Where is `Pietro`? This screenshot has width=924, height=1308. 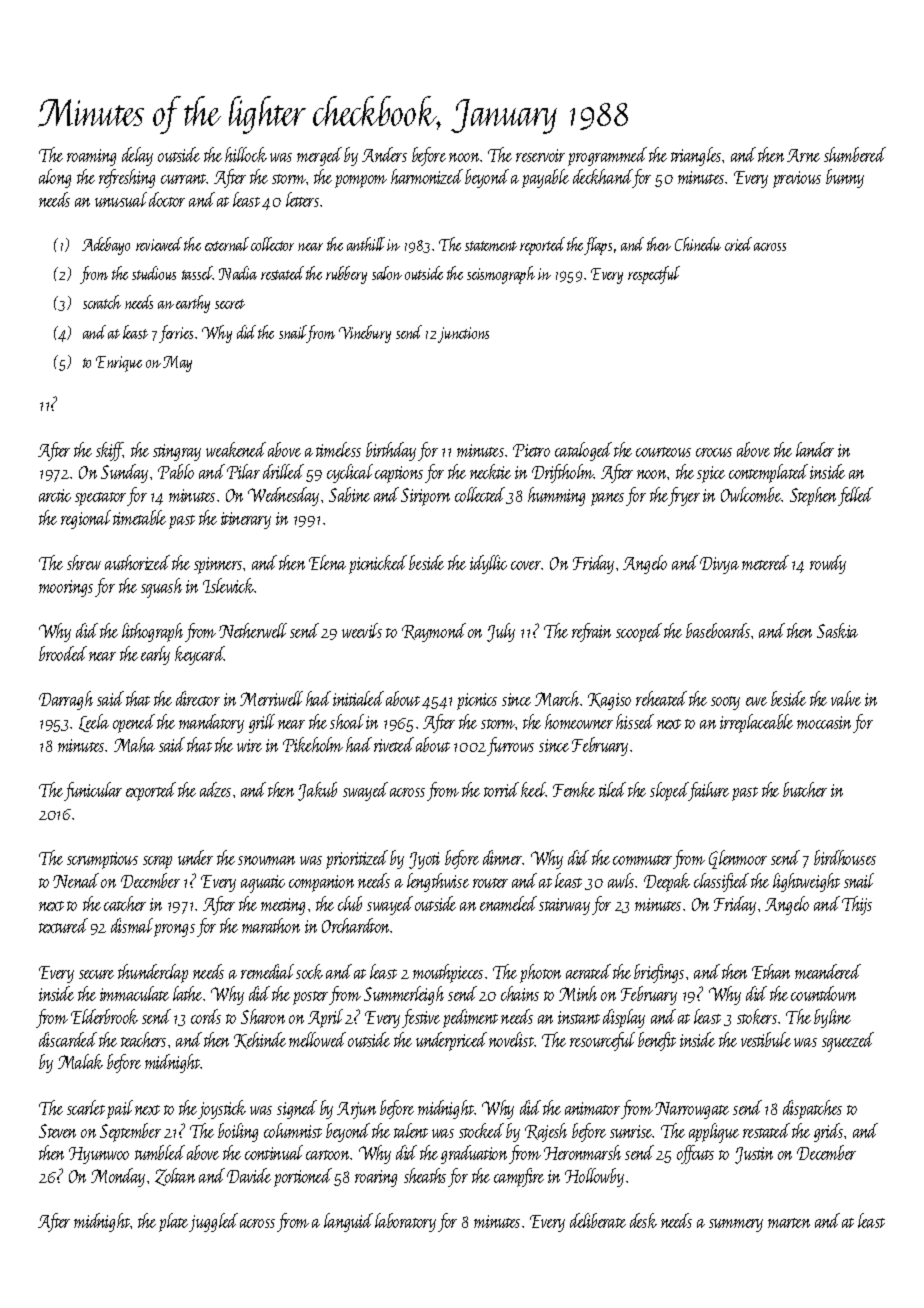 Pietro is located at coordinates (531, 450).
